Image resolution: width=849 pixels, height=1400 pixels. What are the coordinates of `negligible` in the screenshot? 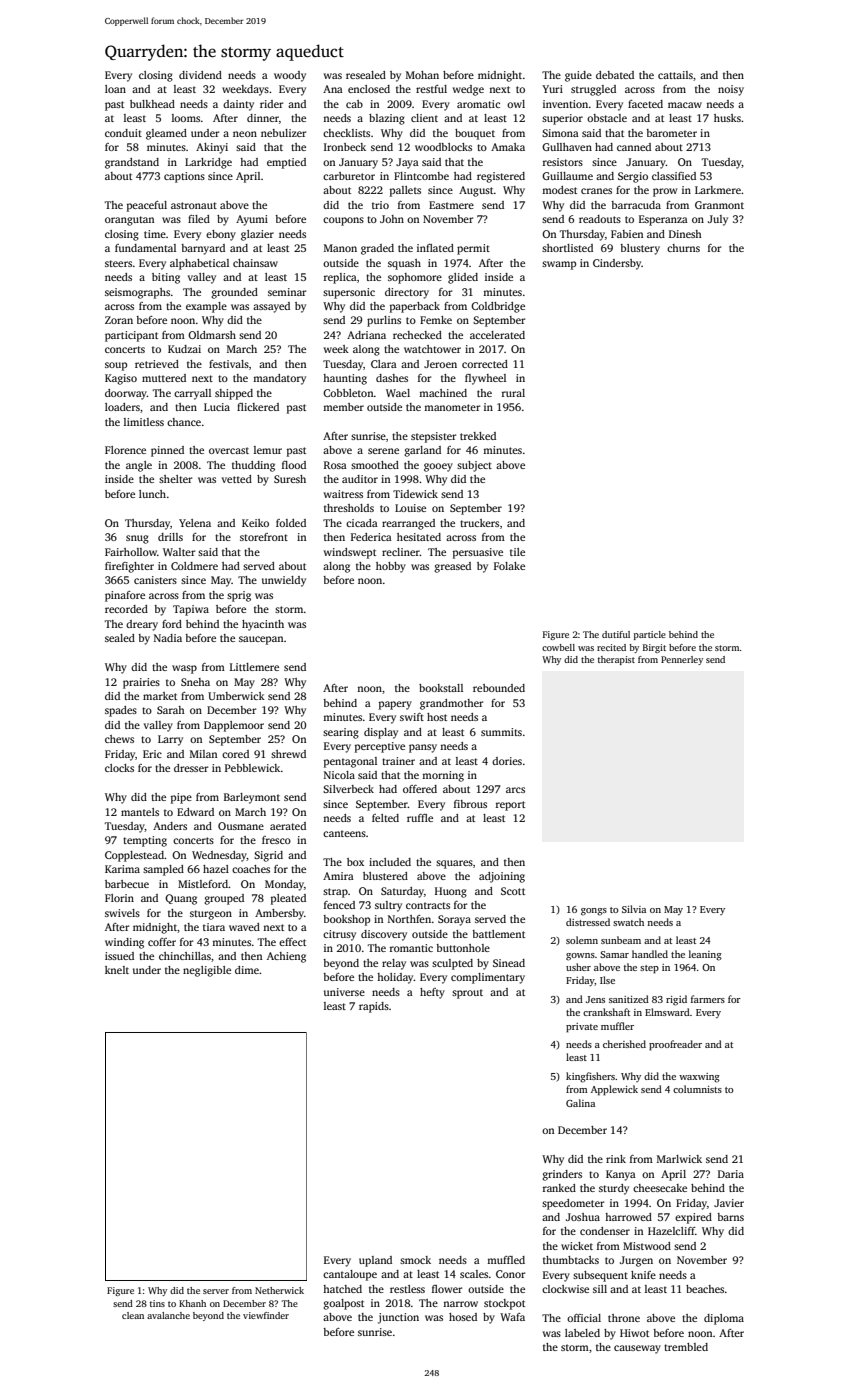 It's located at (207, 971).
